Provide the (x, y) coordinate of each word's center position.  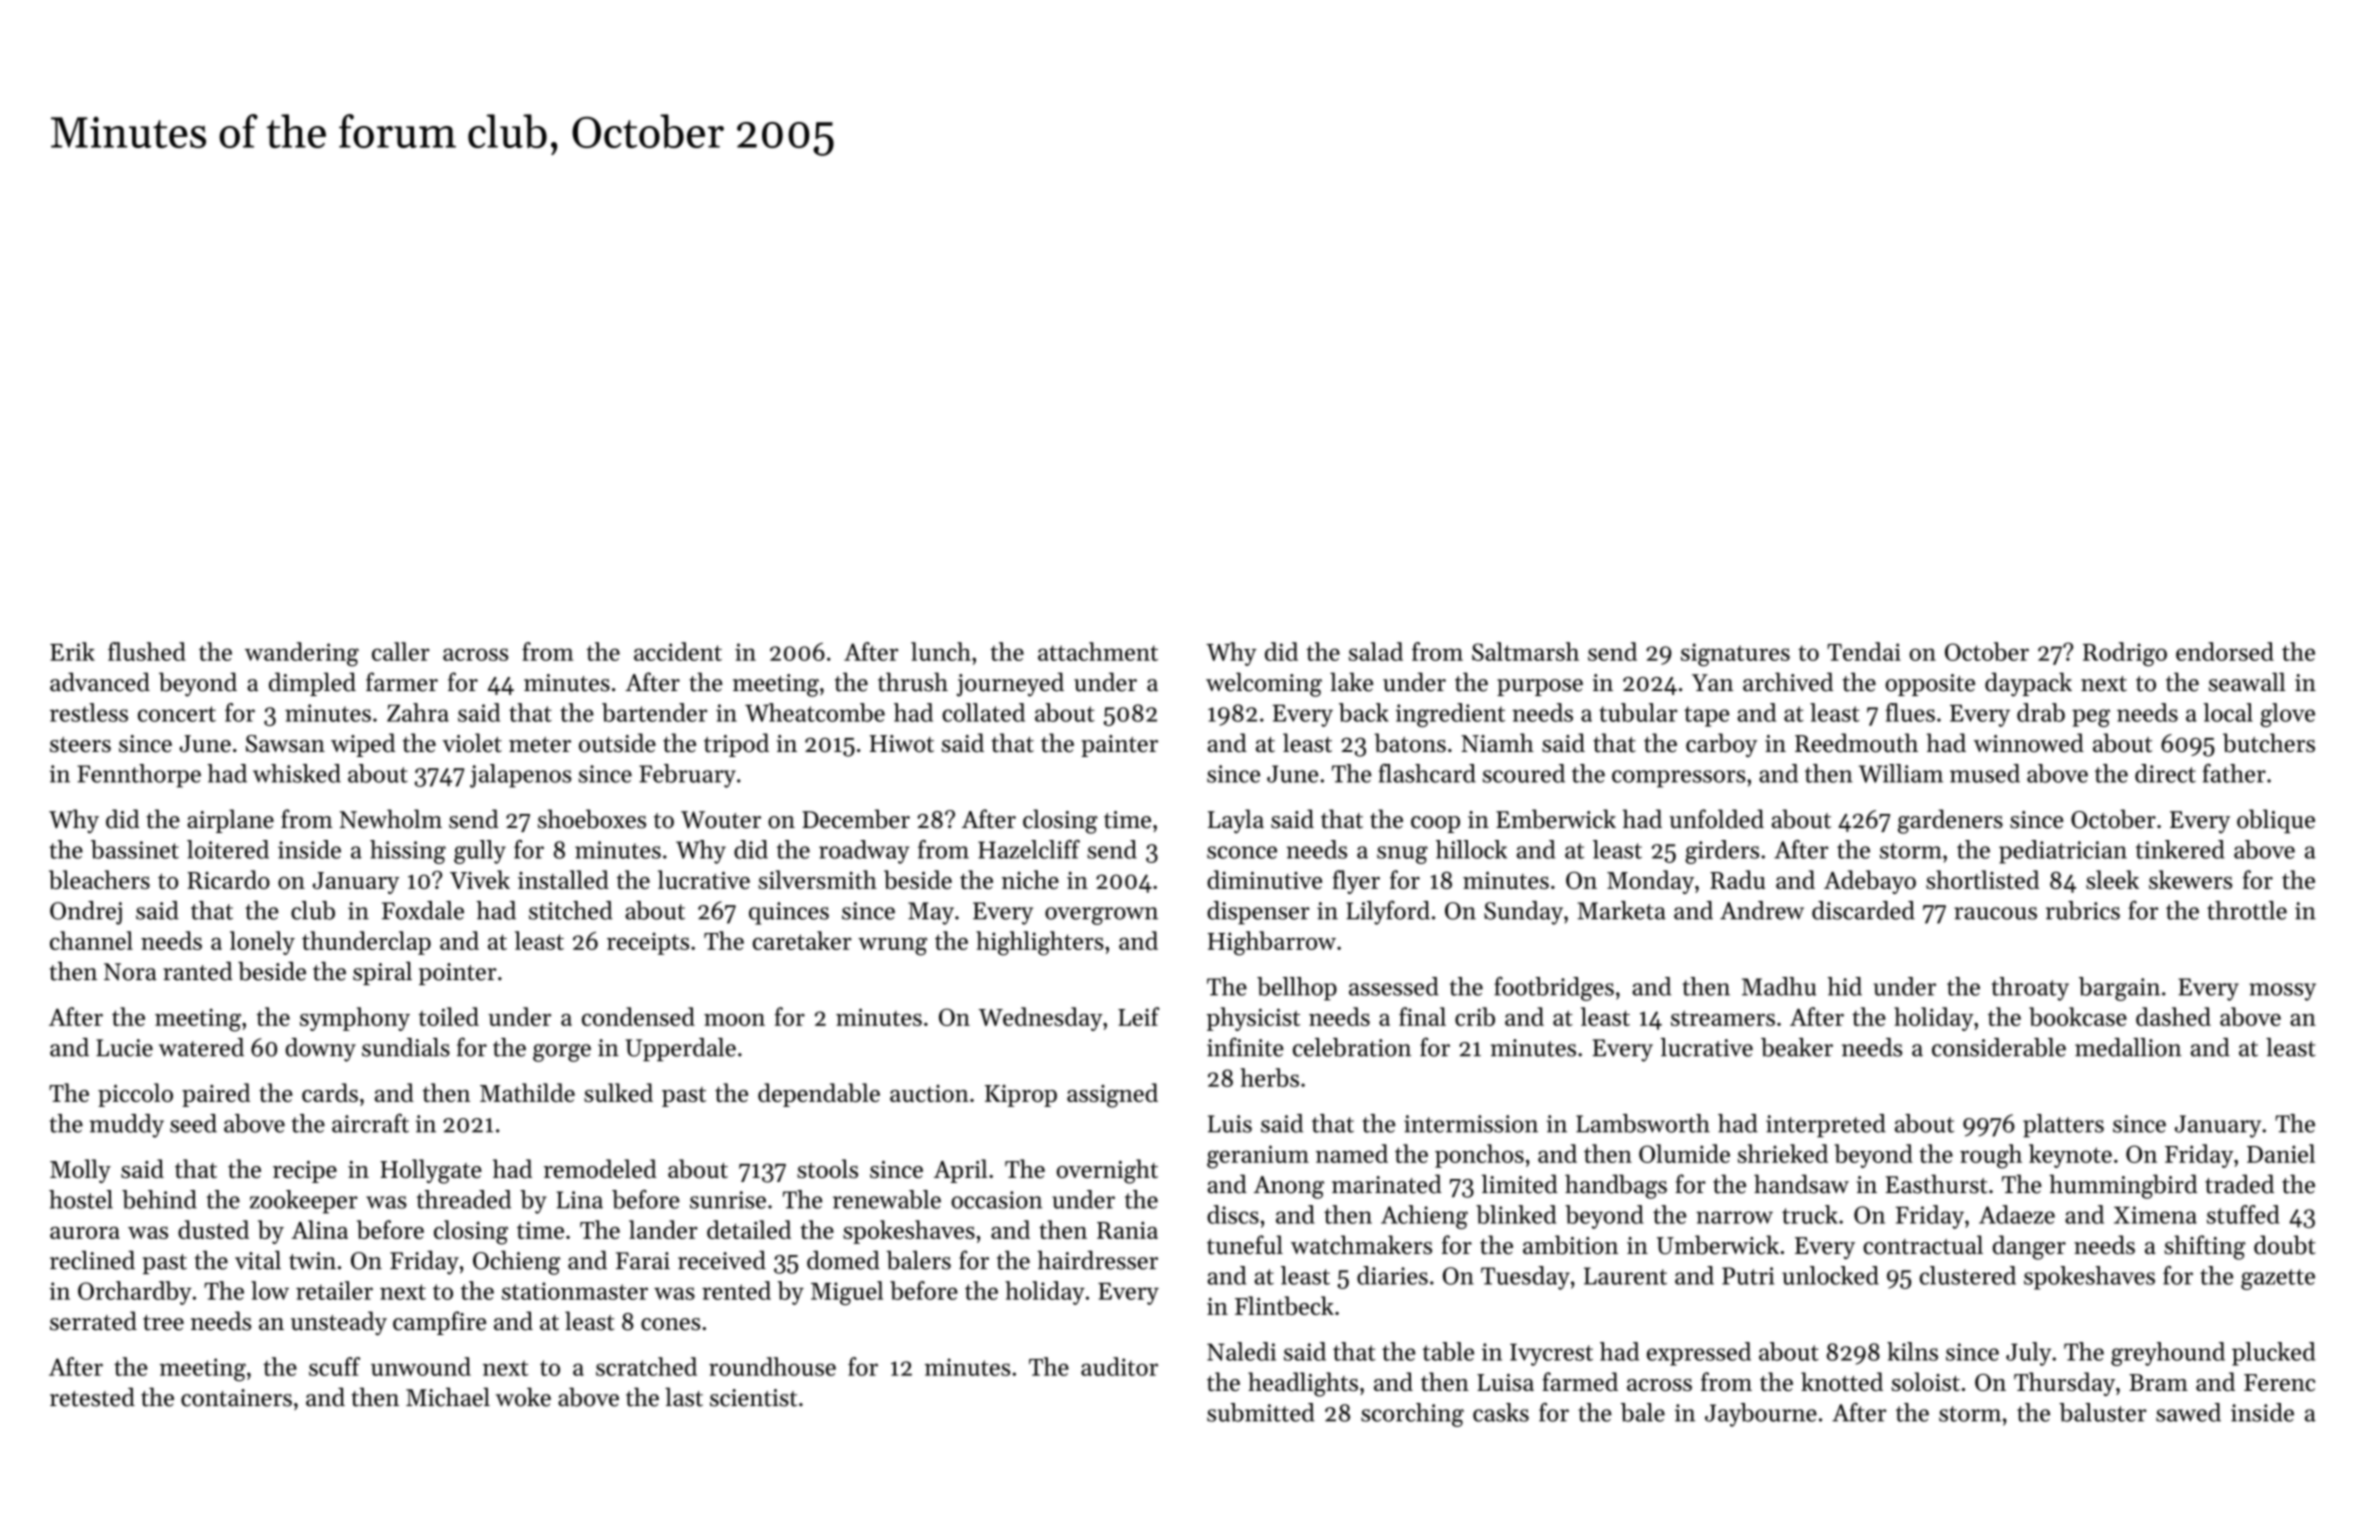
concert (177, 714)
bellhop (1297, 989)
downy (320, 1050)
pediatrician (2063, 852)
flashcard (1427, 773)
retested (92, 1397)
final (1422, 1016)
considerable (1999, 1047)
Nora (130, 972)
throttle (2247, 910)
